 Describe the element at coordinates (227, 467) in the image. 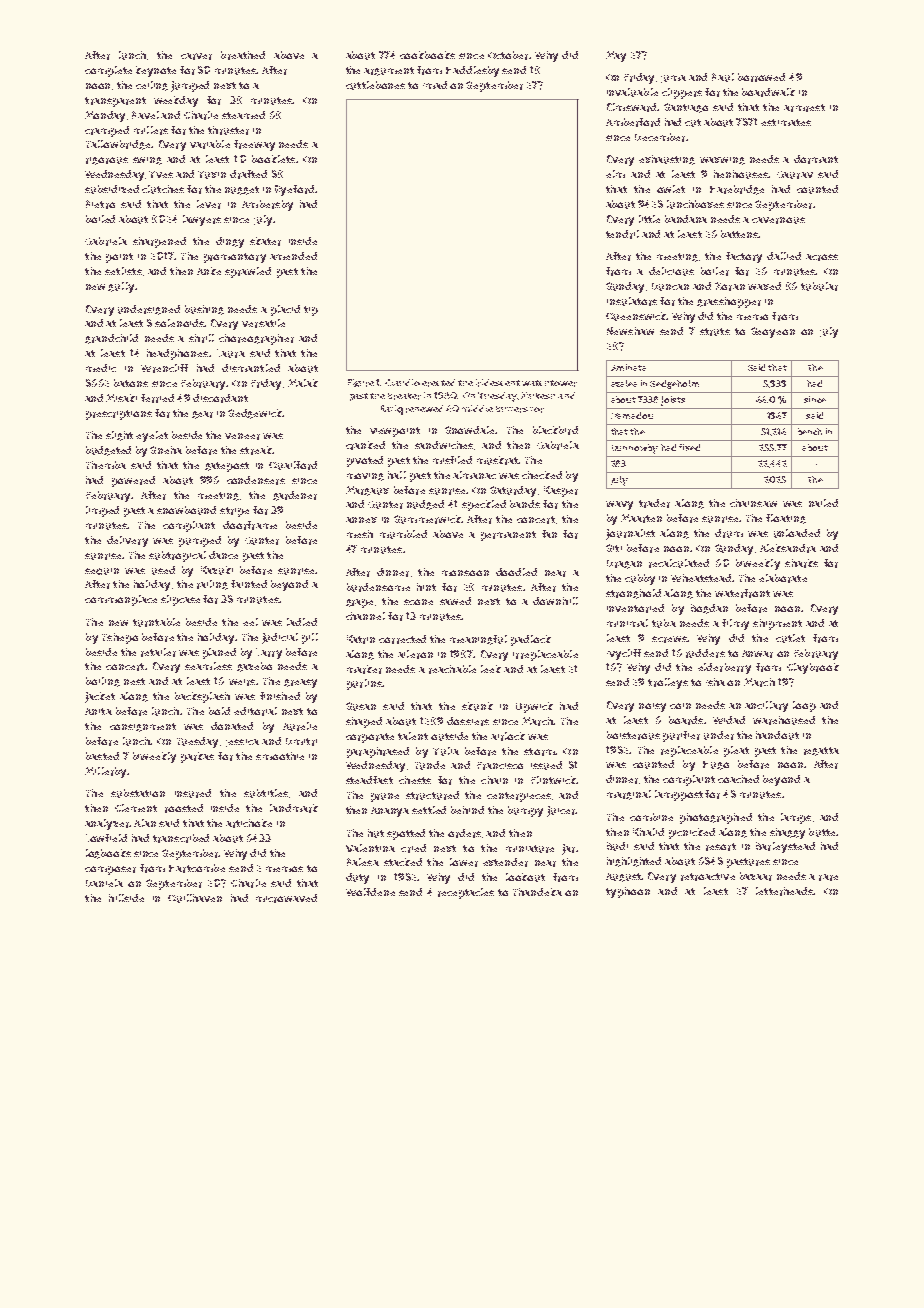

I see `gatepost` at that location.
